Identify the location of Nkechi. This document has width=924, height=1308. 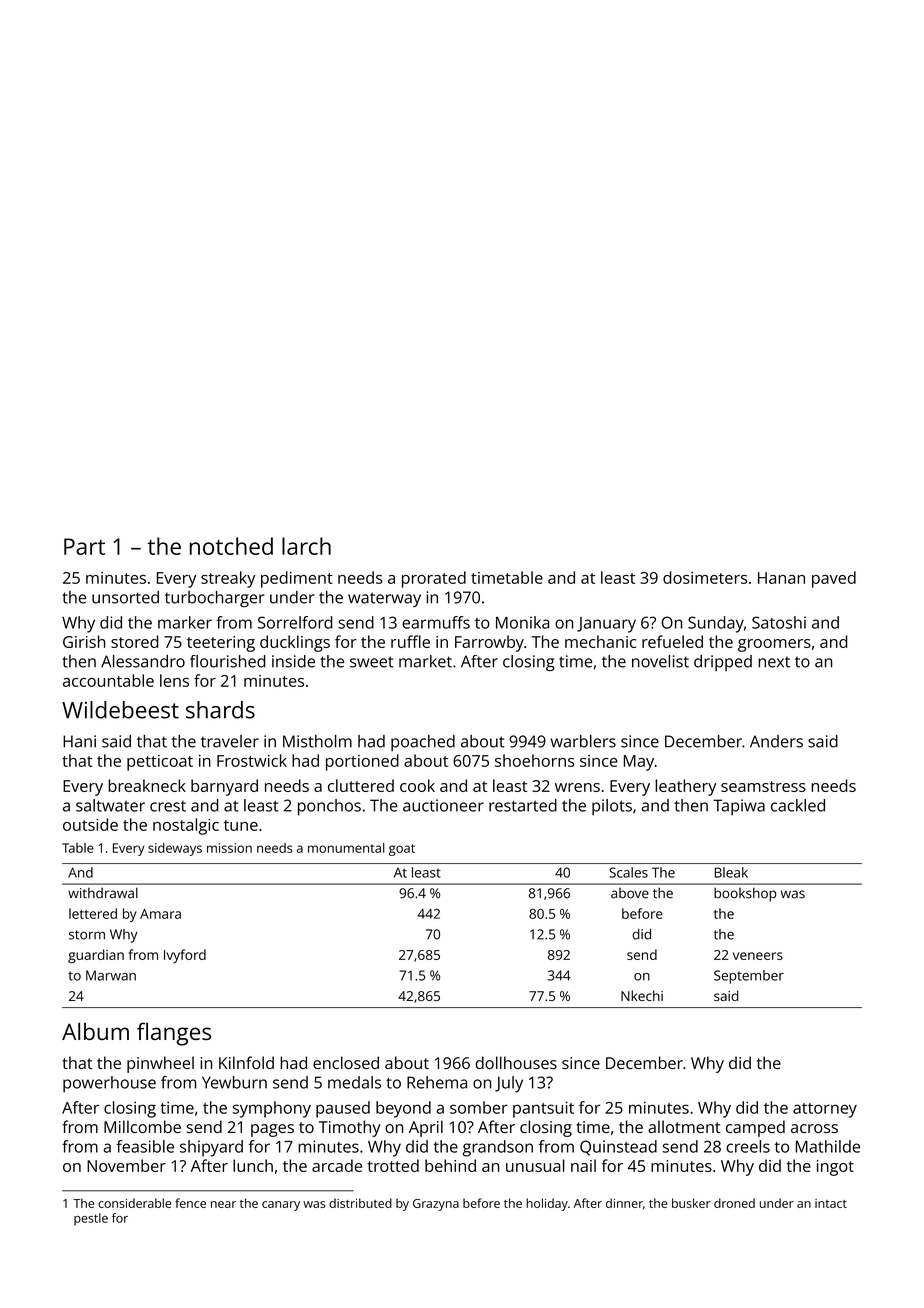
(642, 995).
